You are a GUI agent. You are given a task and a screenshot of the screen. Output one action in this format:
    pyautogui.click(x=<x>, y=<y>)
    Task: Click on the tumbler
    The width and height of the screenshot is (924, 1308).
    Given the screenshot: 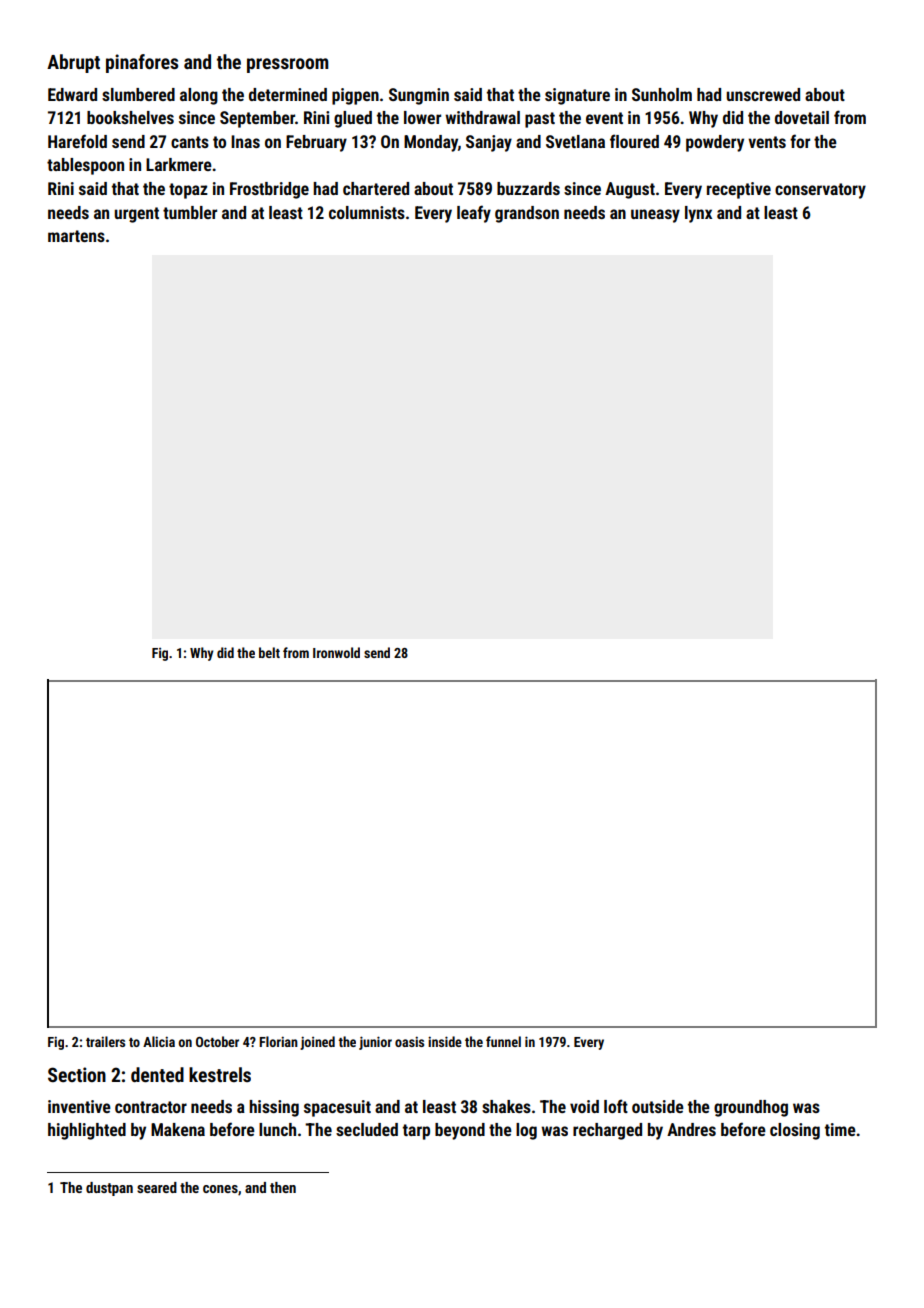 What is the action you would take?
    pyautogui.click(x=190, y=212)
